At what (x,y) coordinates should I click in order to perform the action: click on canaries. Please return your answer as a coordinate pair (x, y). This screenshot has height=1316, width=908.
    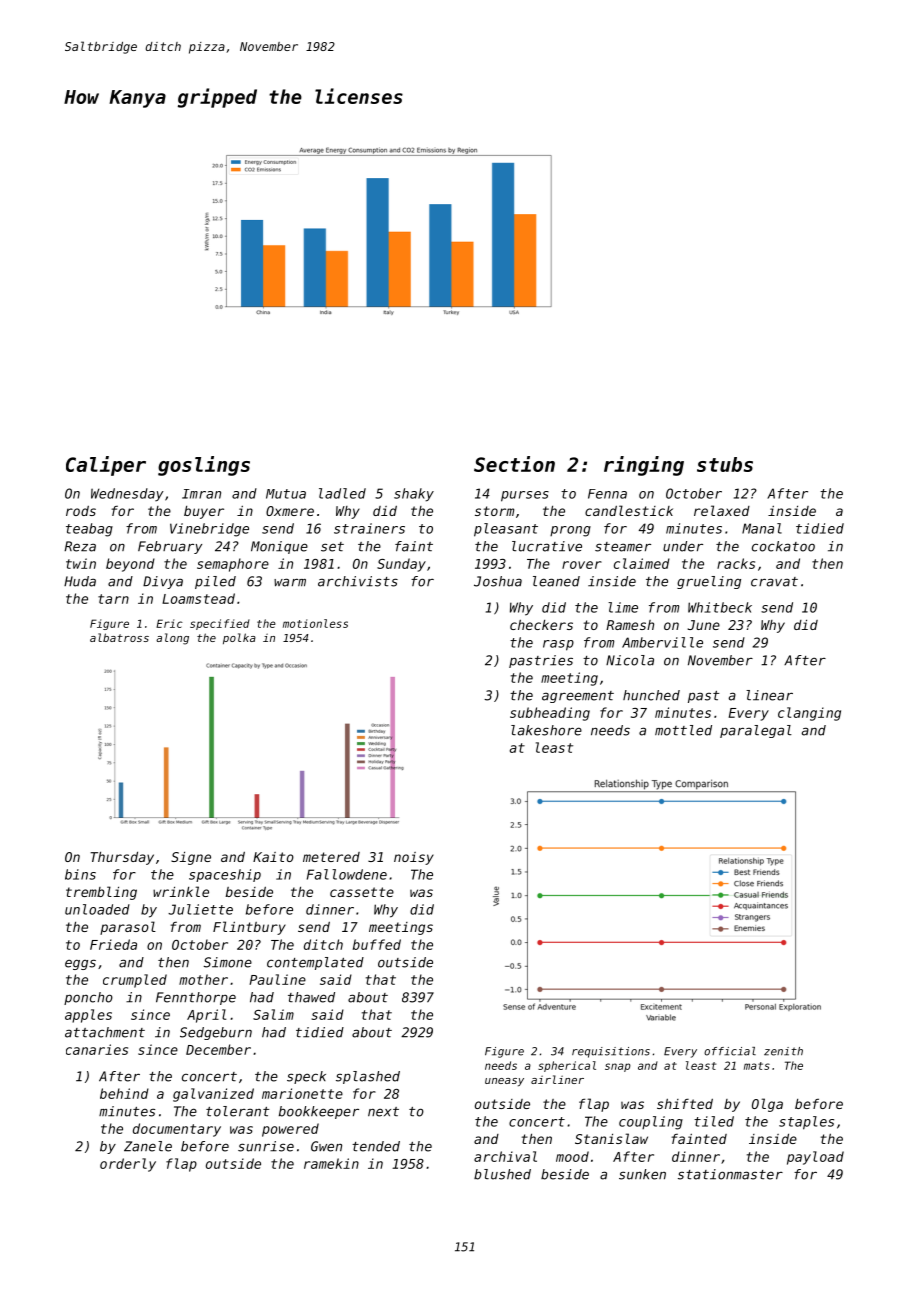
    Looking at the image, I should click on (97, 1049).
